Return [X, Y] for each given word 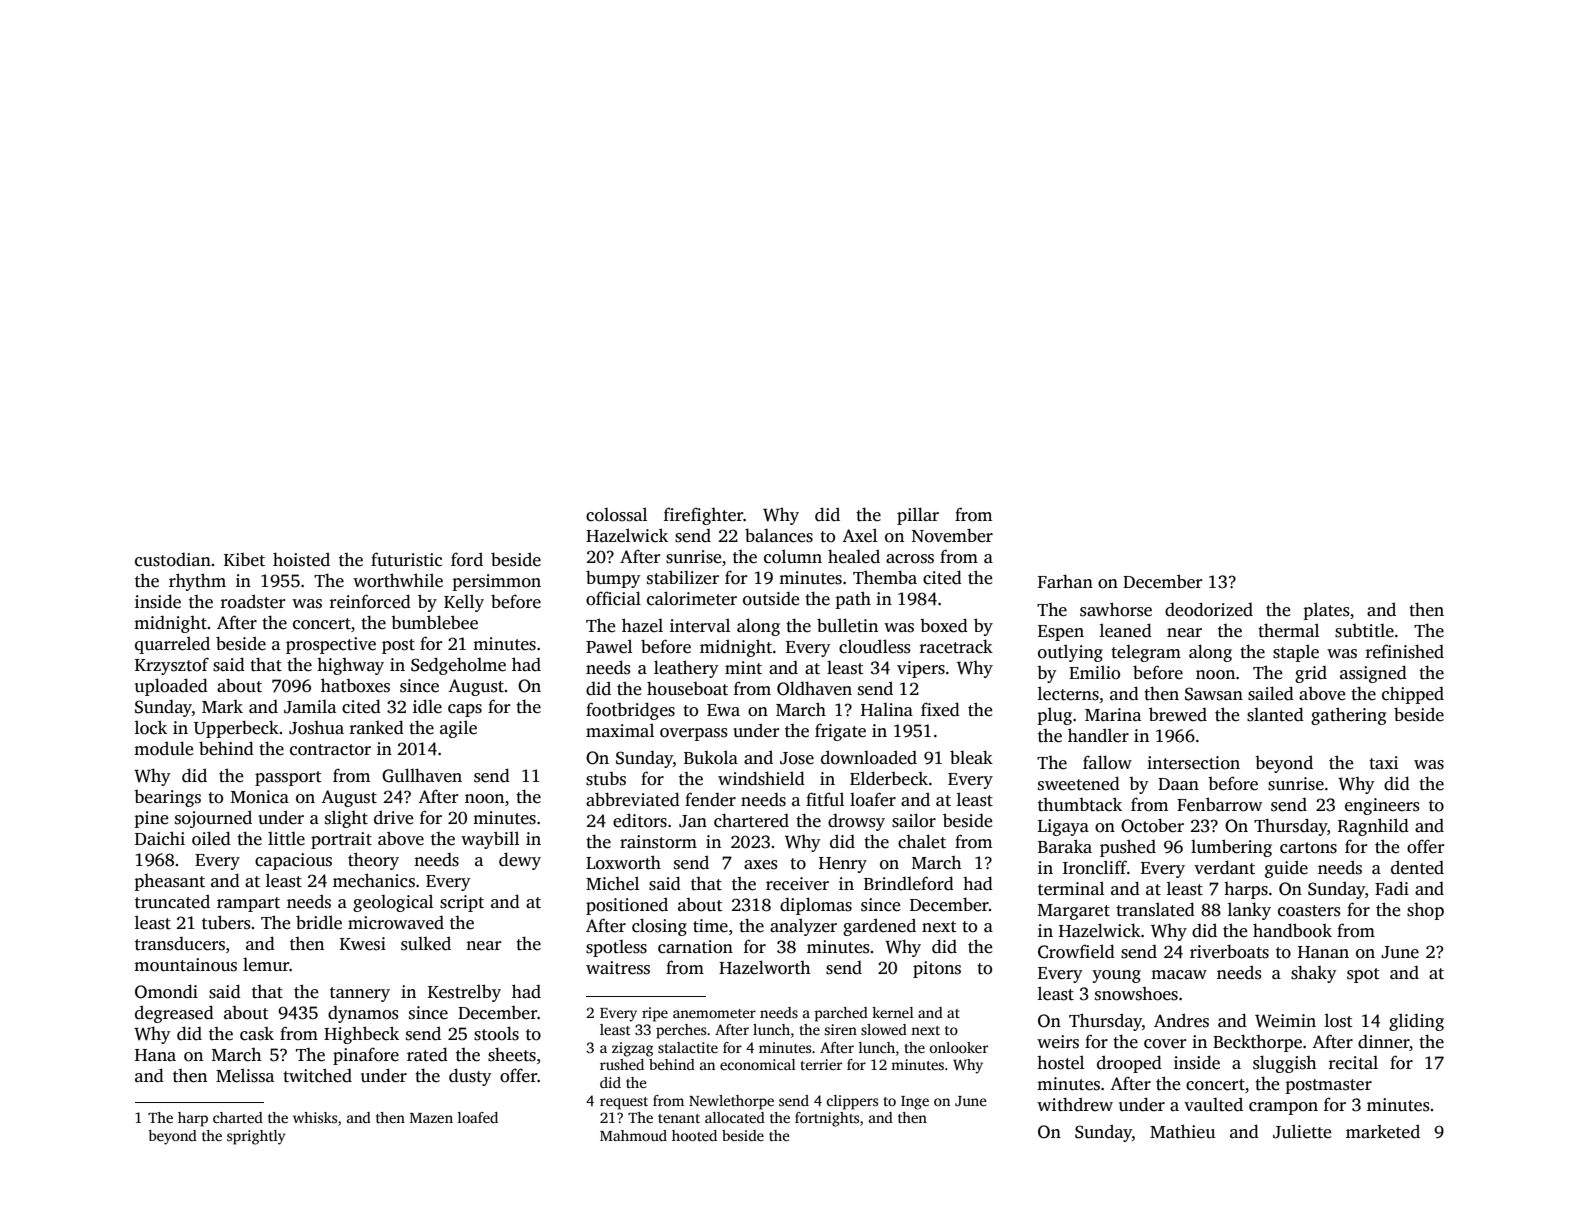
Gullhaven [422, 775]
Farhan [1065, 581]
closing [659, 927]
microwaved [396, 923]
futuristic [406, 559]
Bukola [711, 757]
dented [1417, 867]
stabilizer [683, 577]
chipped [1413, 695]
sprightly [256, 1137]
